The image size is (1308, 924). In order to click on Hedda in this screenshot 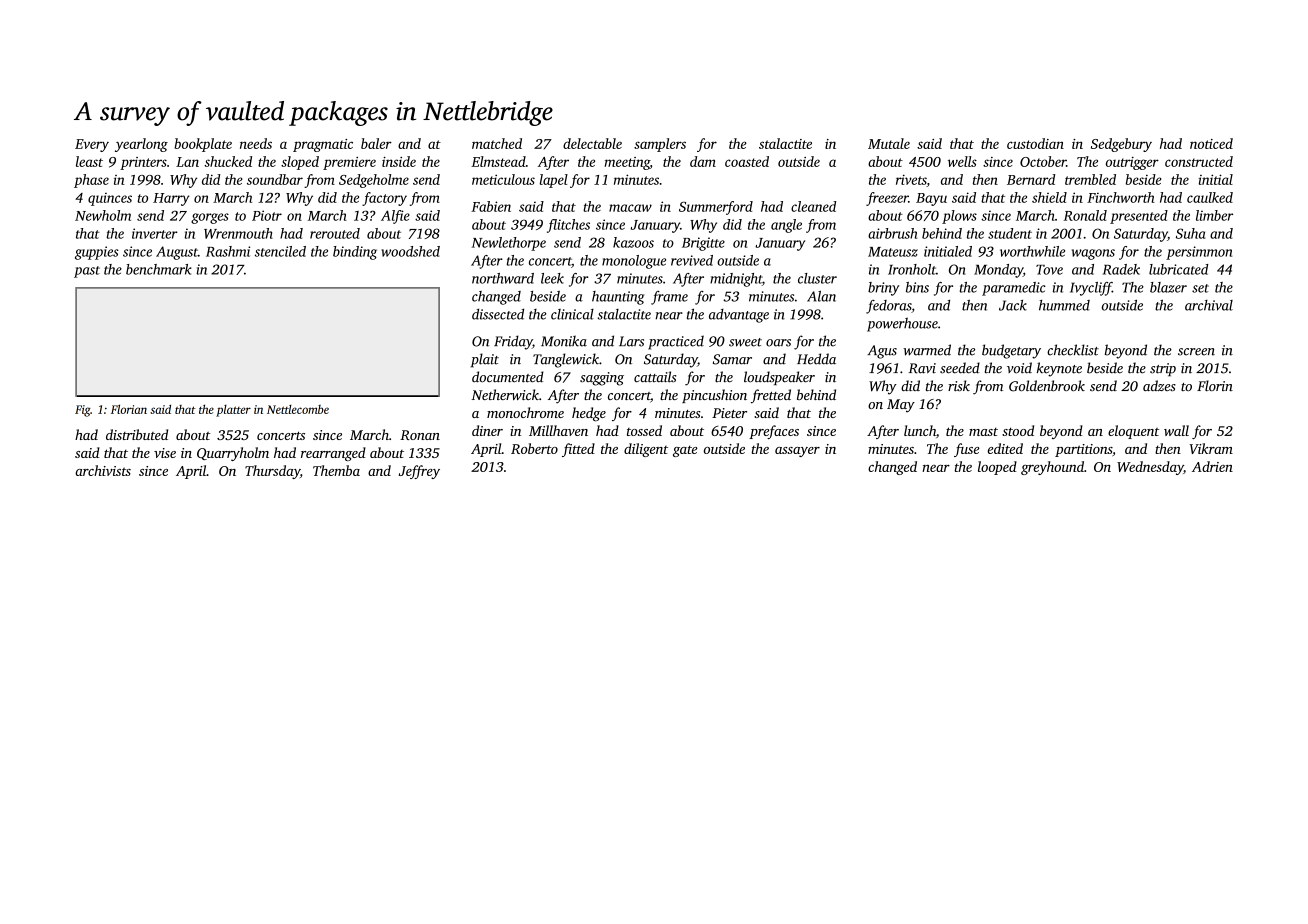, I will do `click(816, 359)`.
